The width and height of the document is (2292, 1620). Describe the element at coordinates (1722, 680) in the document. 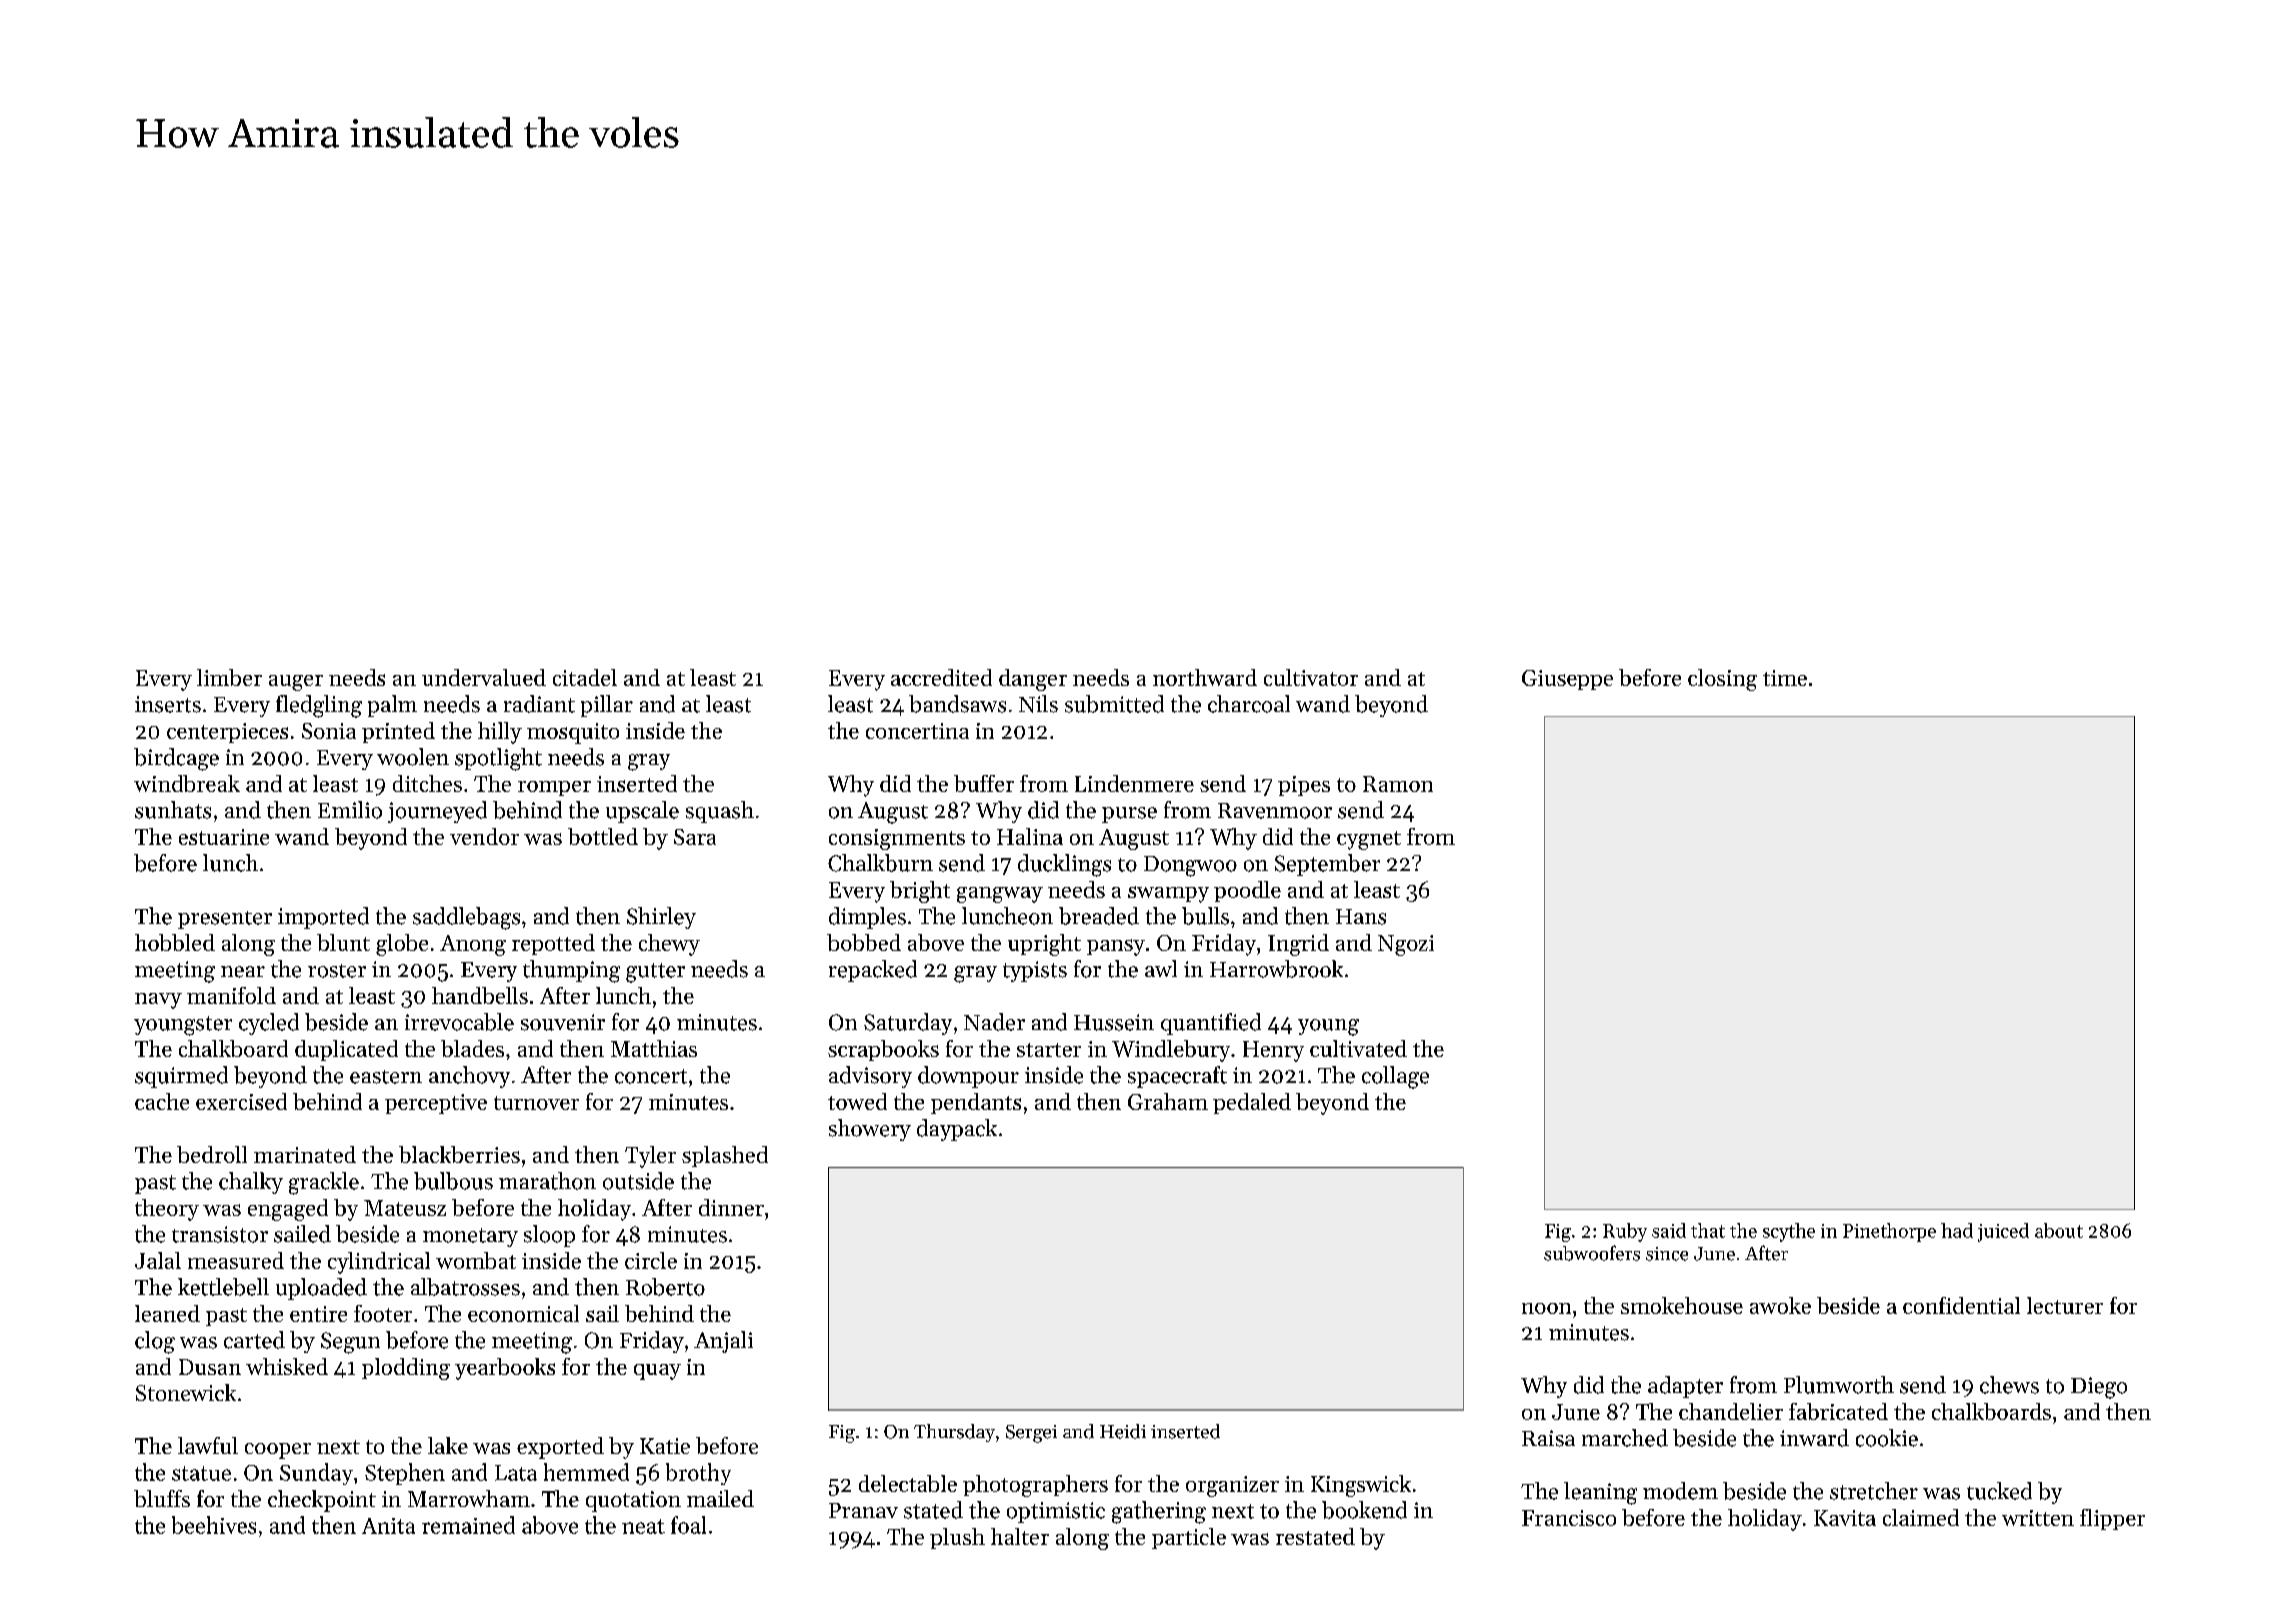

I see `closing` at that location.
